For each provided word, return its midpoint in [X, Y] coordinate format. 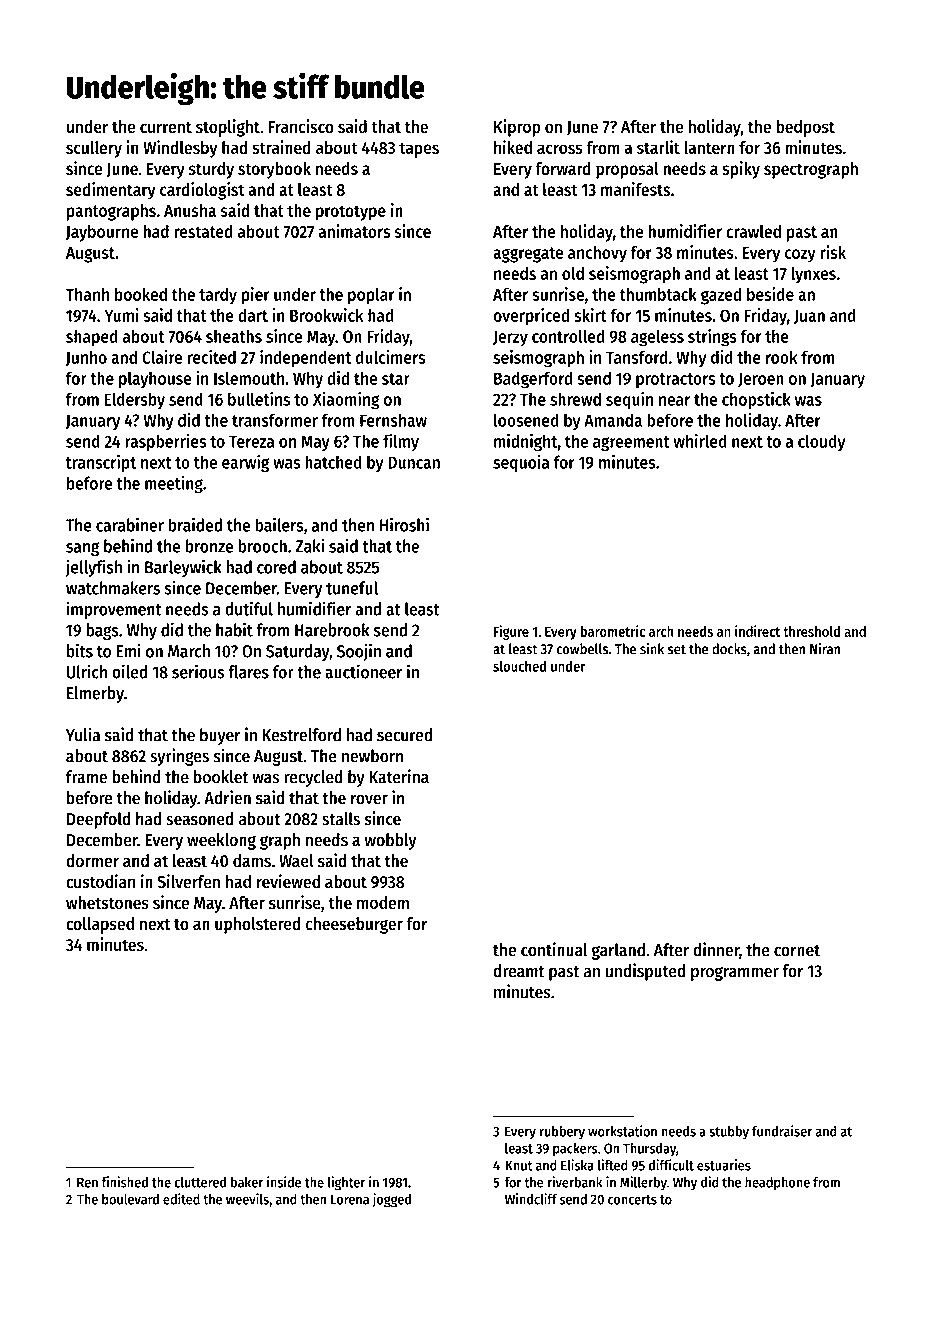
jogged [391, 1200]
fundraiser [782, 1131]
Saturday [298, 652]
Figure [511, 632]
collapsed [100, 925]
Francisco [301, 126]
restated [203, 231]
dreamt [519, 971]
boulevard [130, 1199]
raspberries [165, 442]
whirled [700, 441]
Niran [825, 649]
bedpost [805, 128]
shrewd [575, 399]
